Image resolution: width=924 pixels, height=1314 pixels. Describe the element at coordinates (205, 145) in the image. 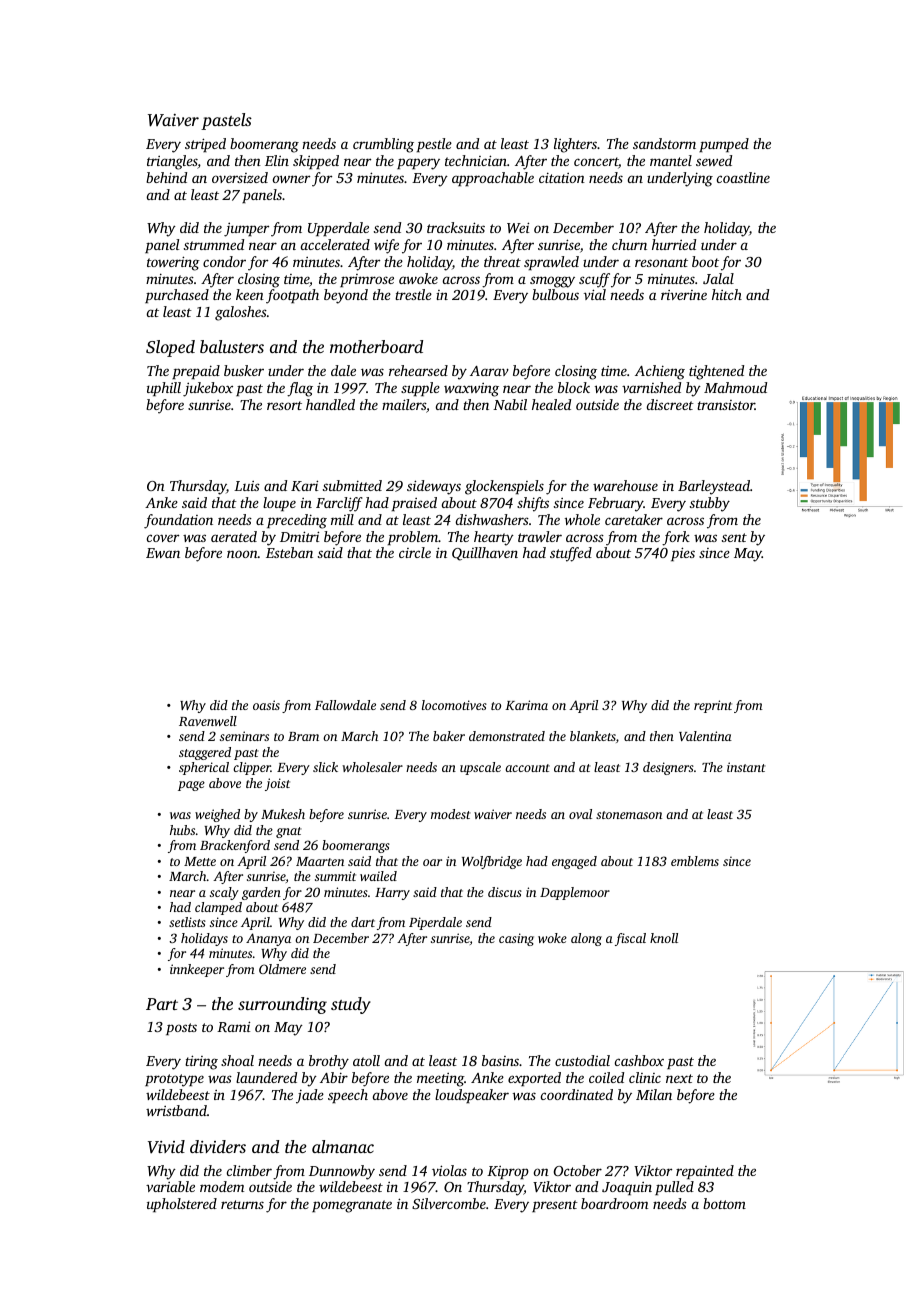

I see `striped` at that location.
